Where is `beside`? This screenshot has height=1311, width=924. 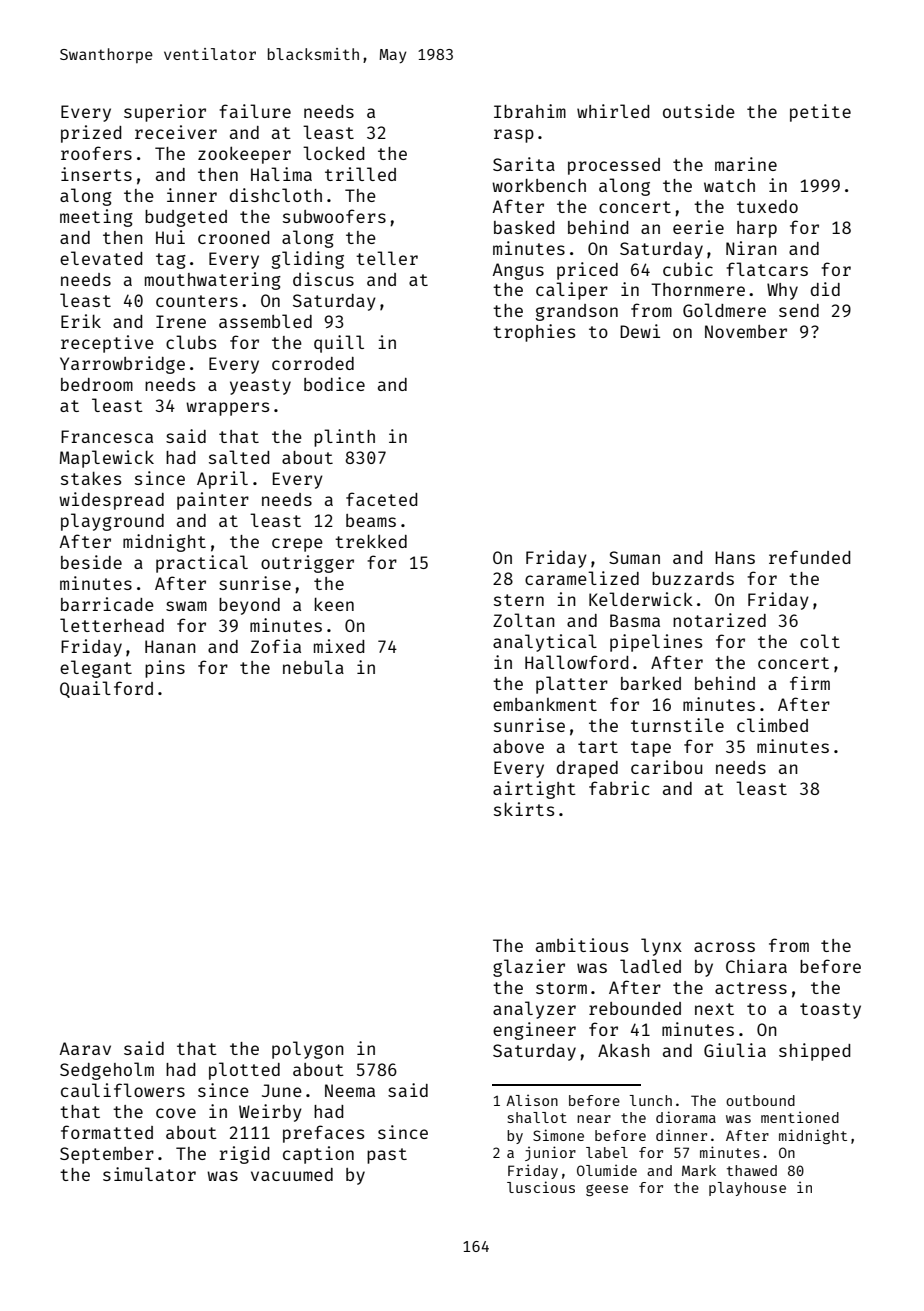
beside is located at coordinates (91, 562).
